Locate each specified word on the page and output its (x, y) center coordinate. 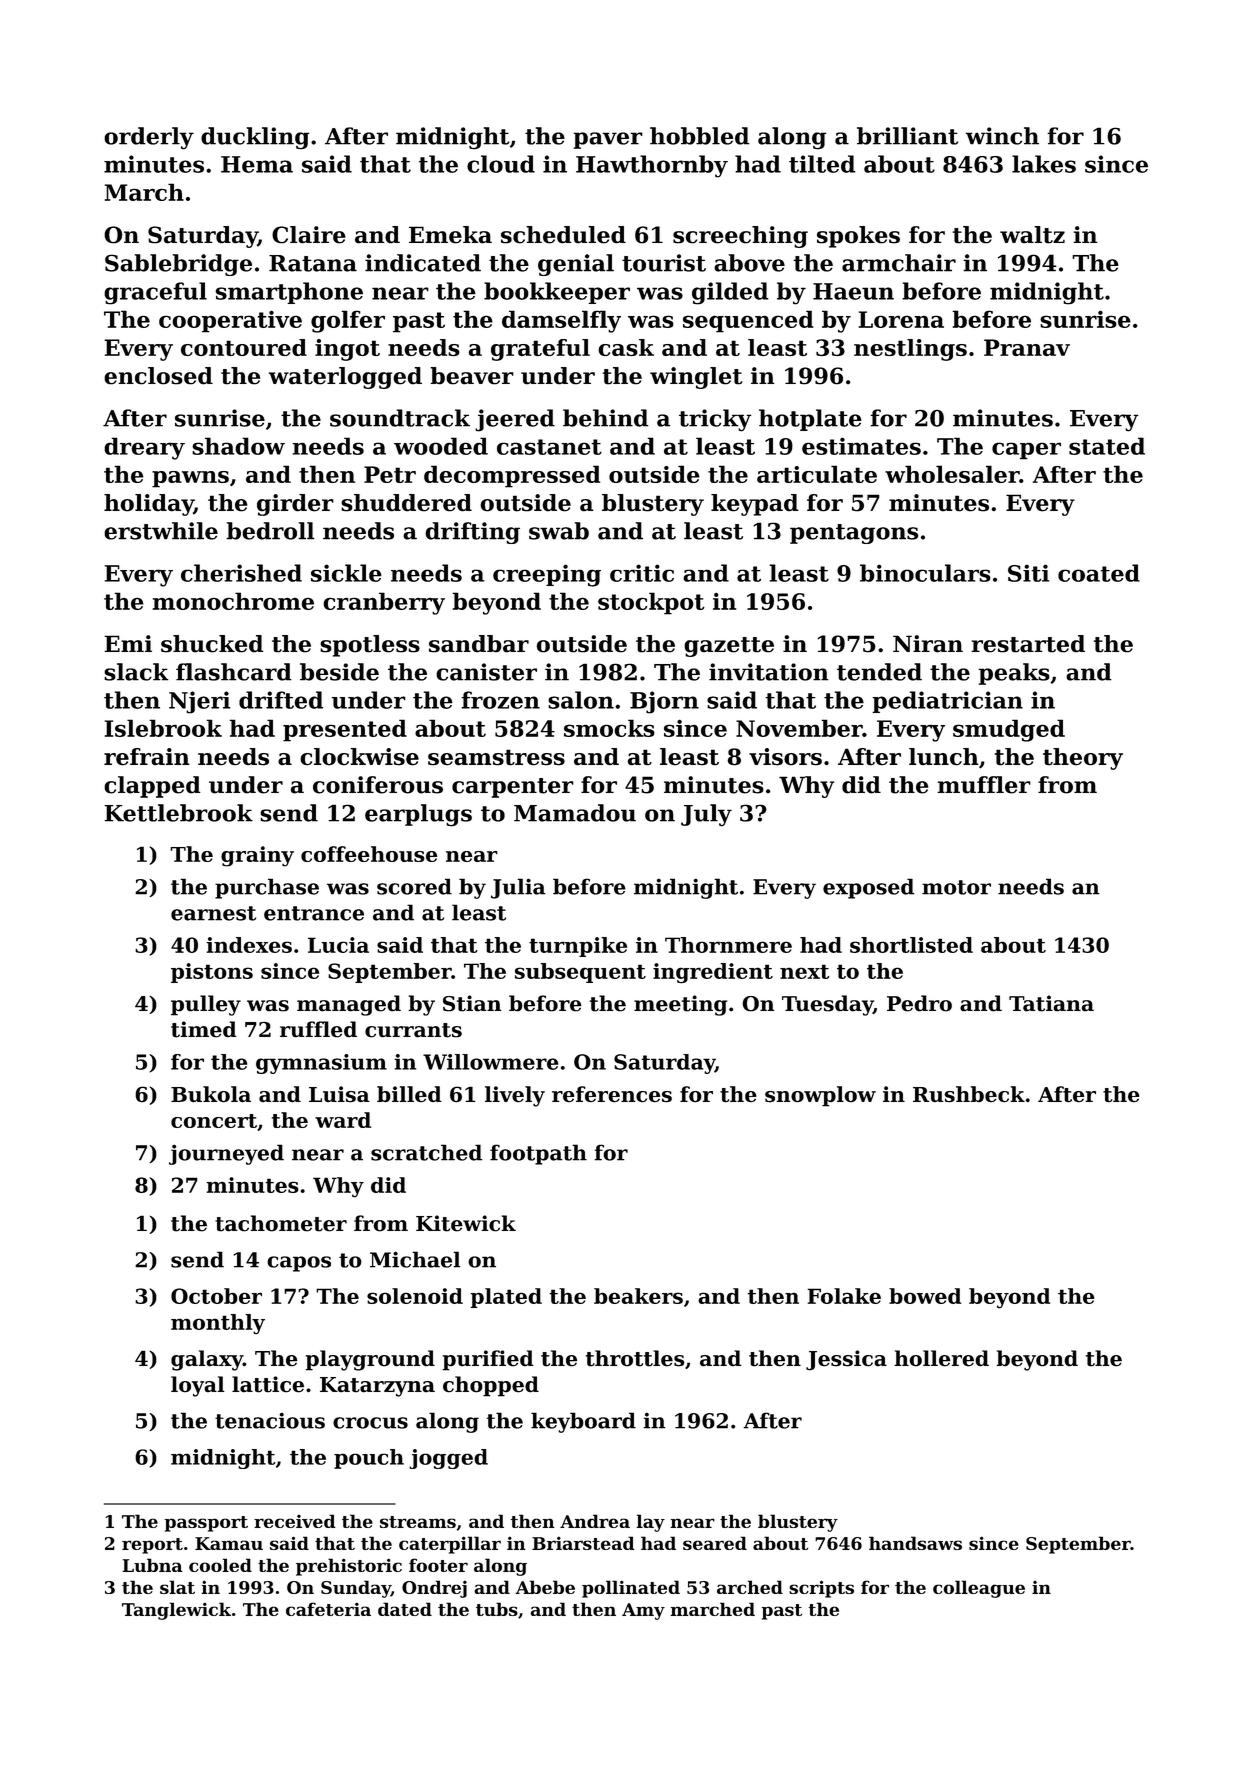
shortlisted (911, 945)
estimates (861, 446)
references (612, 1094)
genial (576, 265)
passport (206, 1524)
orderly (149, 138)
